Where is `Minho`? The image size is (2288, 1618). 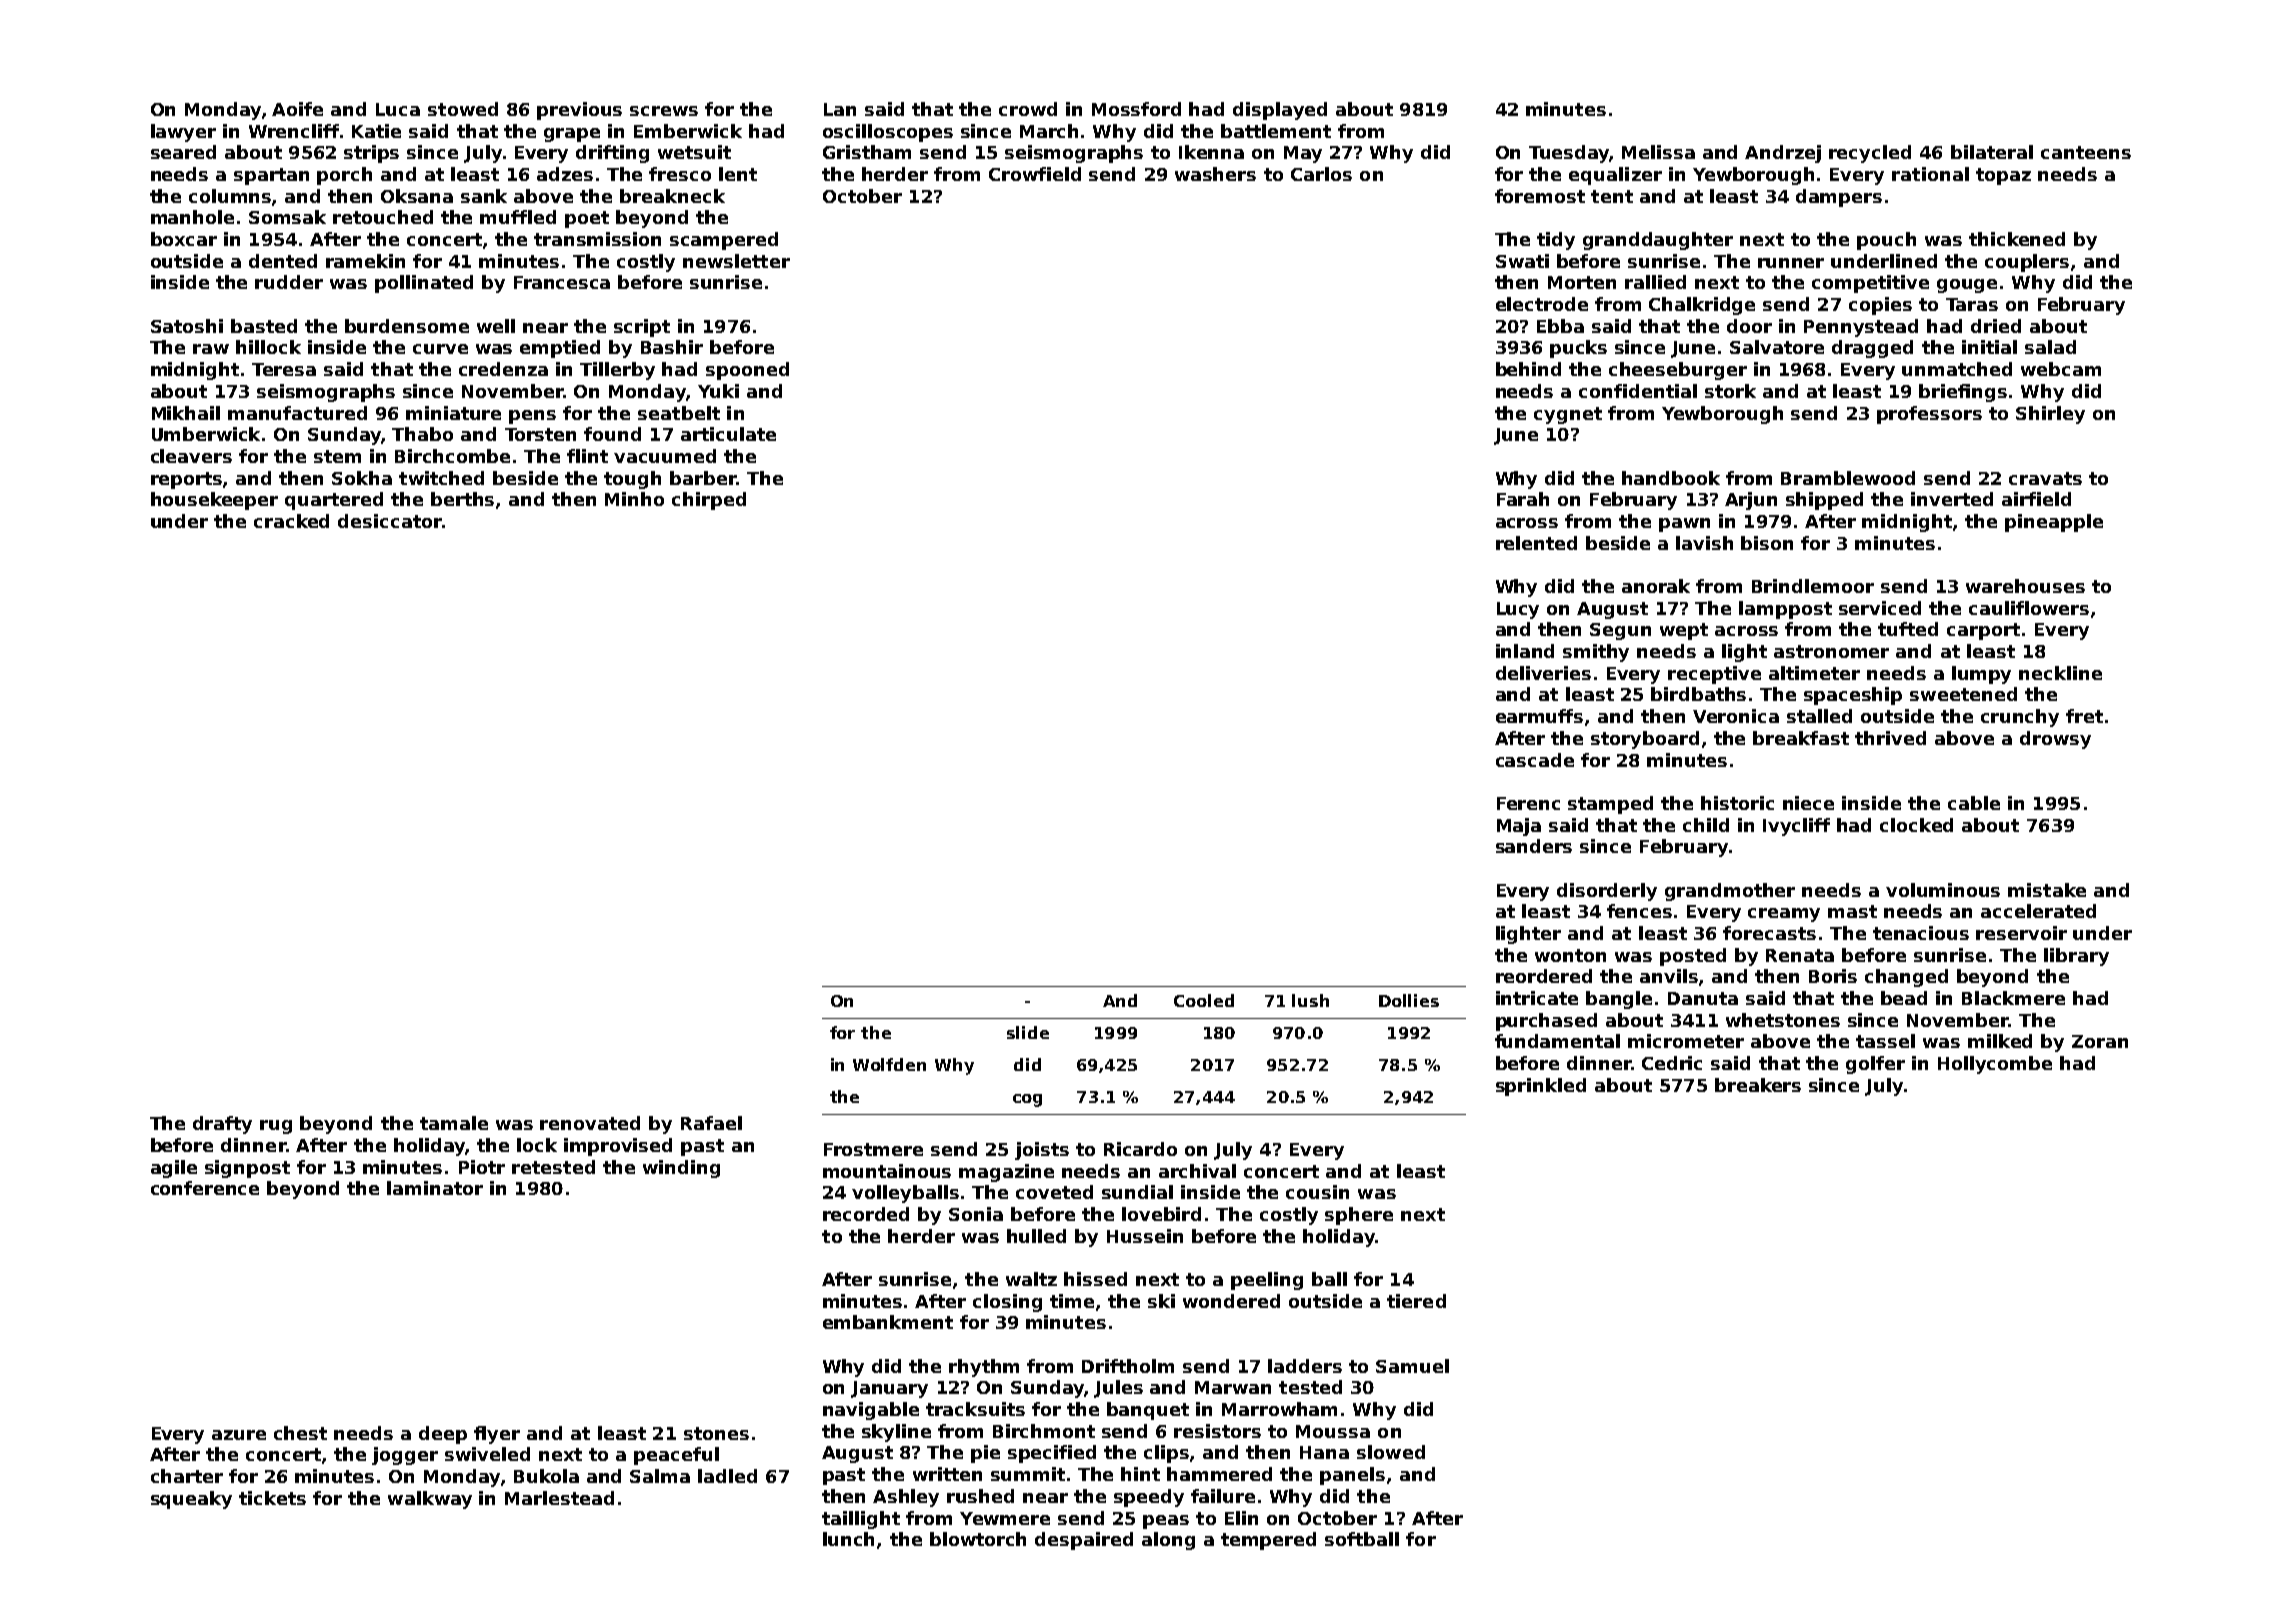 Minho is located at coordinates (634, 499).
